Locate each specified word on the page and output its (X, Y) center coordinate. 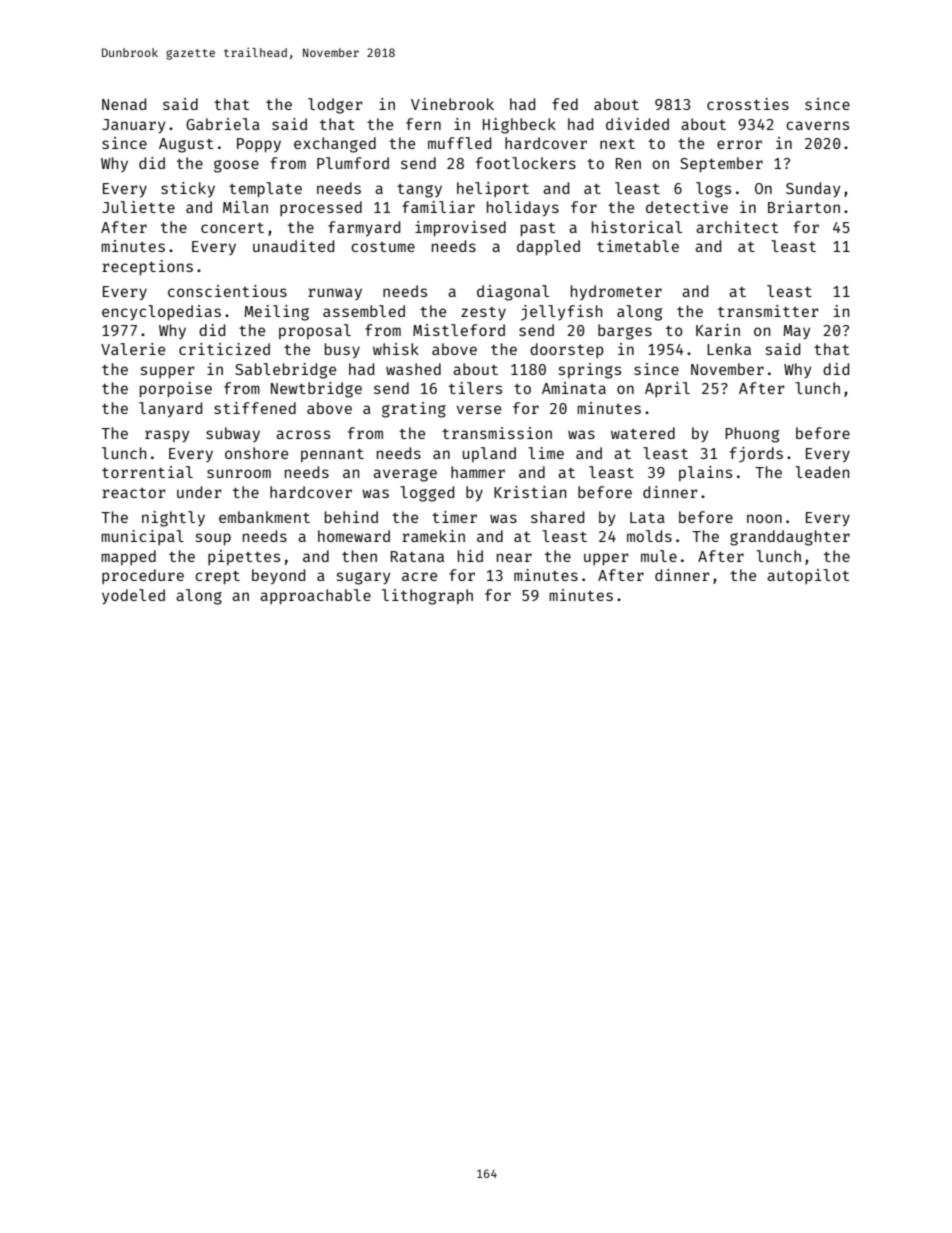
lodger (335, 106)
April (667, 389)
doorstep (567, 350)
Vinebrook (452, 104)
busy (342, 350)
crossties (748, 104)
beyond (278, 576)
